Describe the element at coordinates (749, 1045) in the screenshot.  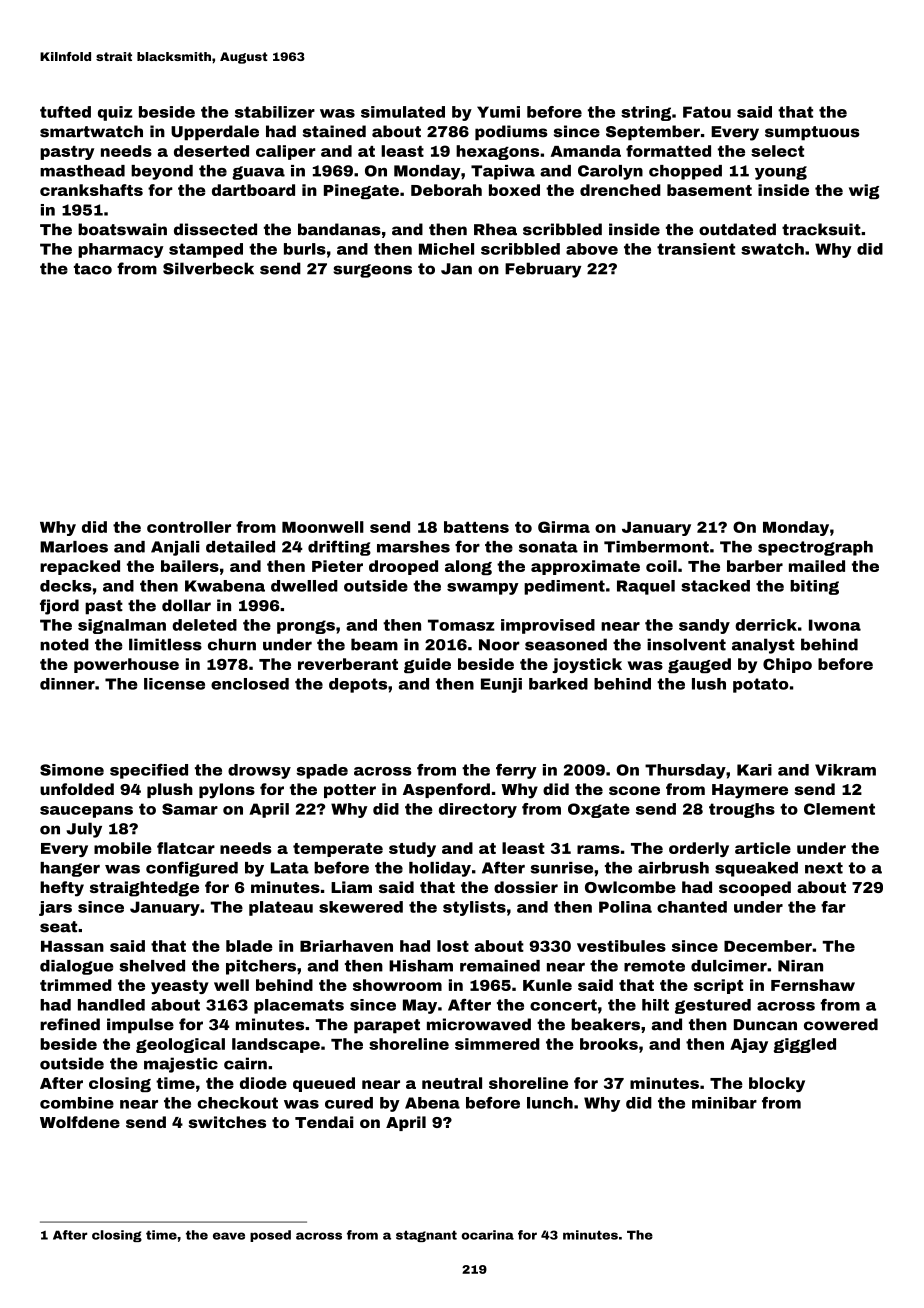
I see `Ajay` at that location.
